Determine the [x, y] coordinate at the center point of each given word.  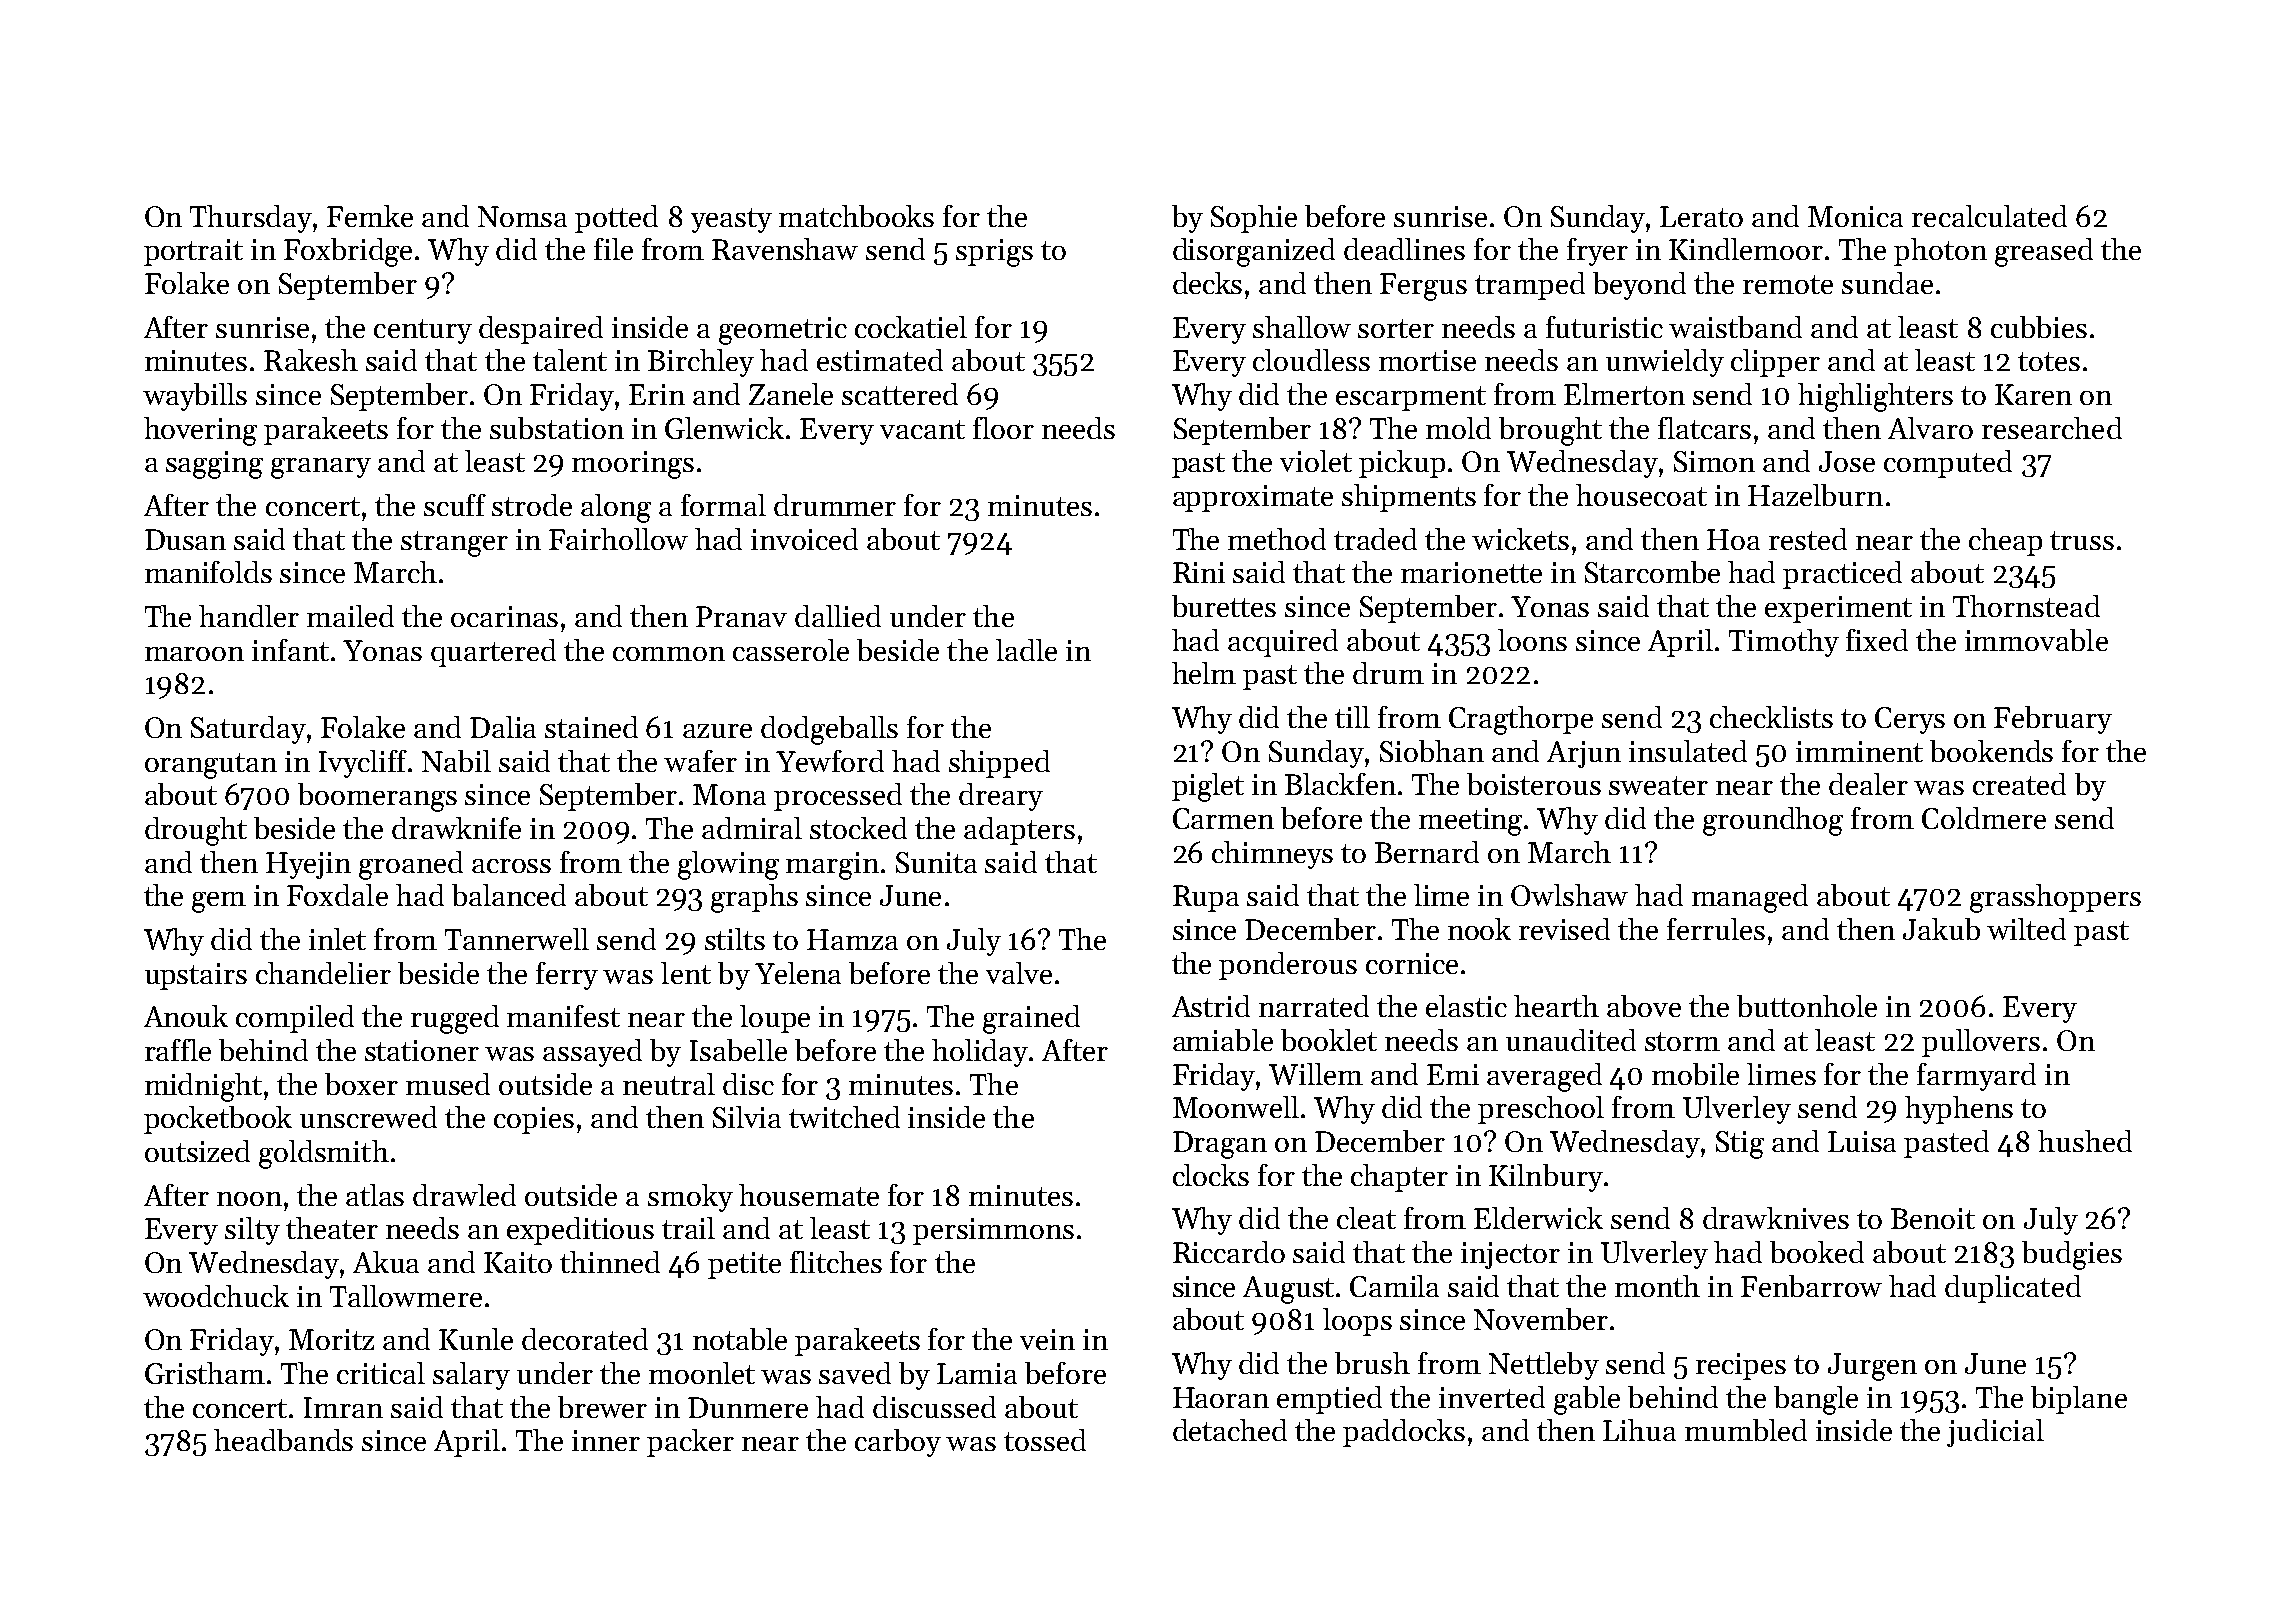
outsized [197, 1151]
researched [2052, 428]
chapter [1399, 1178]
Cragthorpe [1521, 720]
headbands [283, 1440]
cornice [1412, 963]
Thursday [252, 219]
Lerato [1701, 216]
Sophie [1254, 219]
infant [290, 650]
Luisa [1862, 1141]
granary [321, 468]
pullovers [1981, 1043]
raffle [178, 1050]
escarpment [1411, 398]
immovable [2036, 640]
